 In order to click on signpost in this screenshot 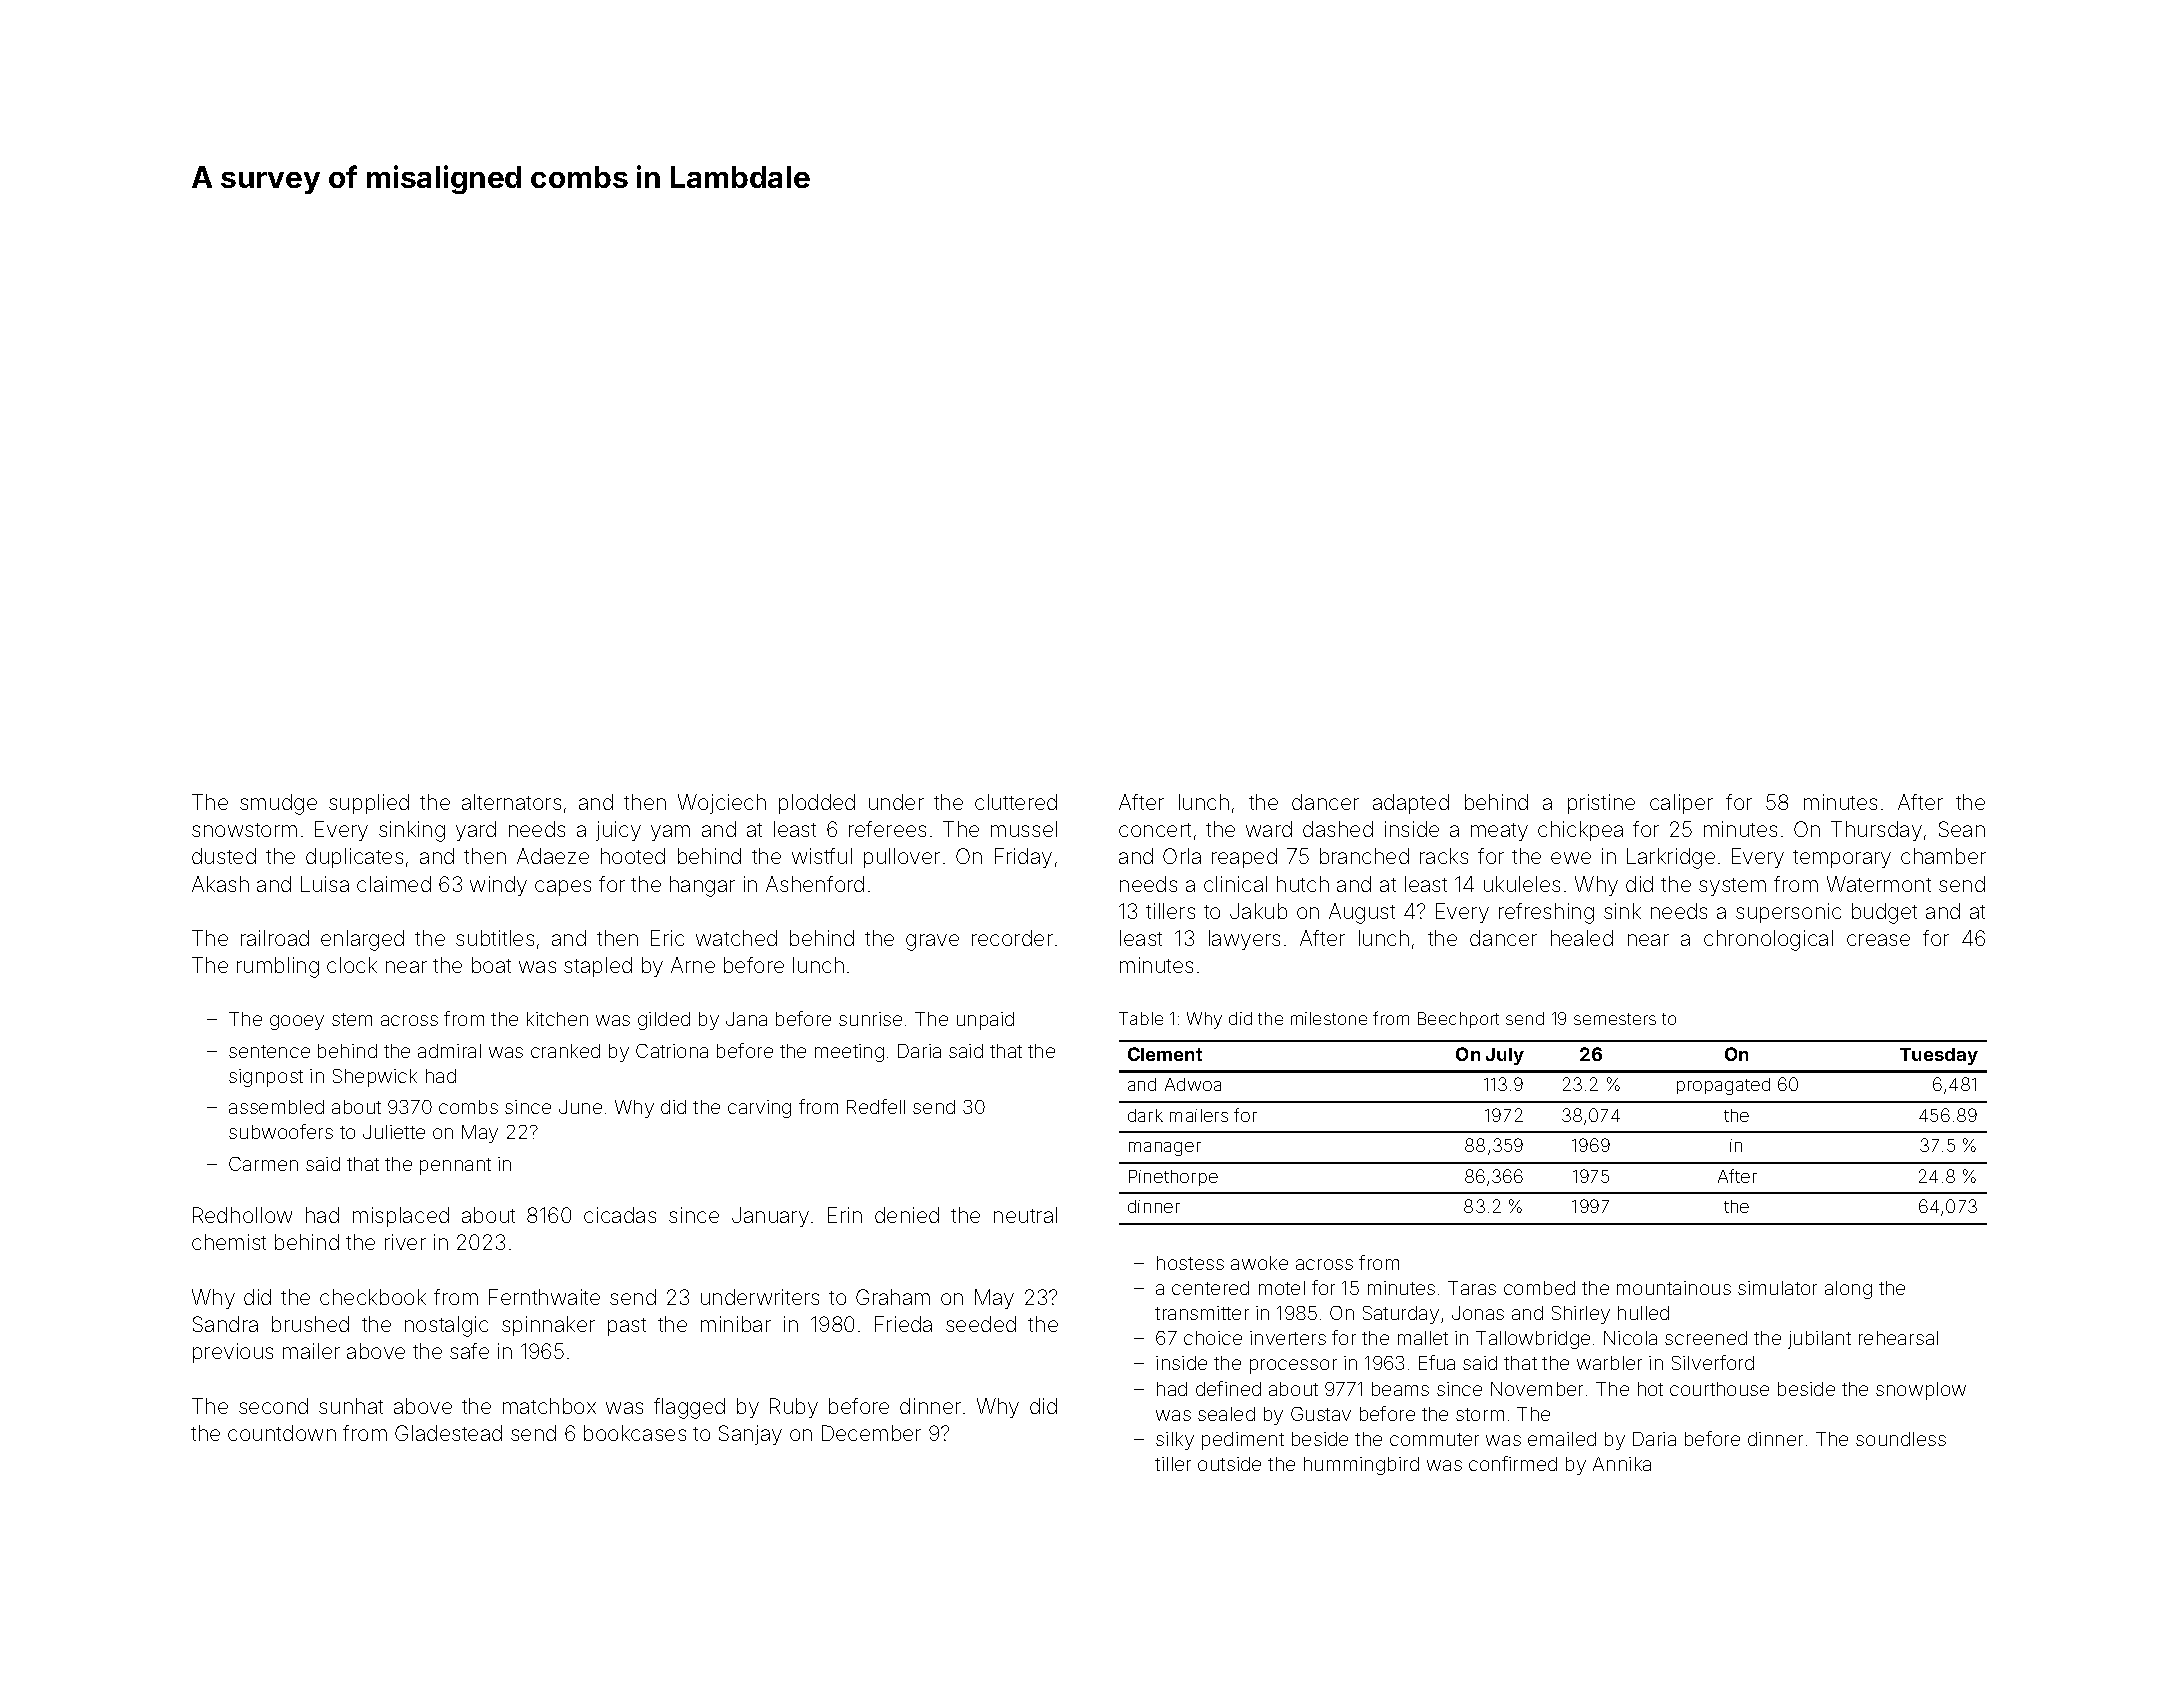, I will do `click(266, 1078)`.
